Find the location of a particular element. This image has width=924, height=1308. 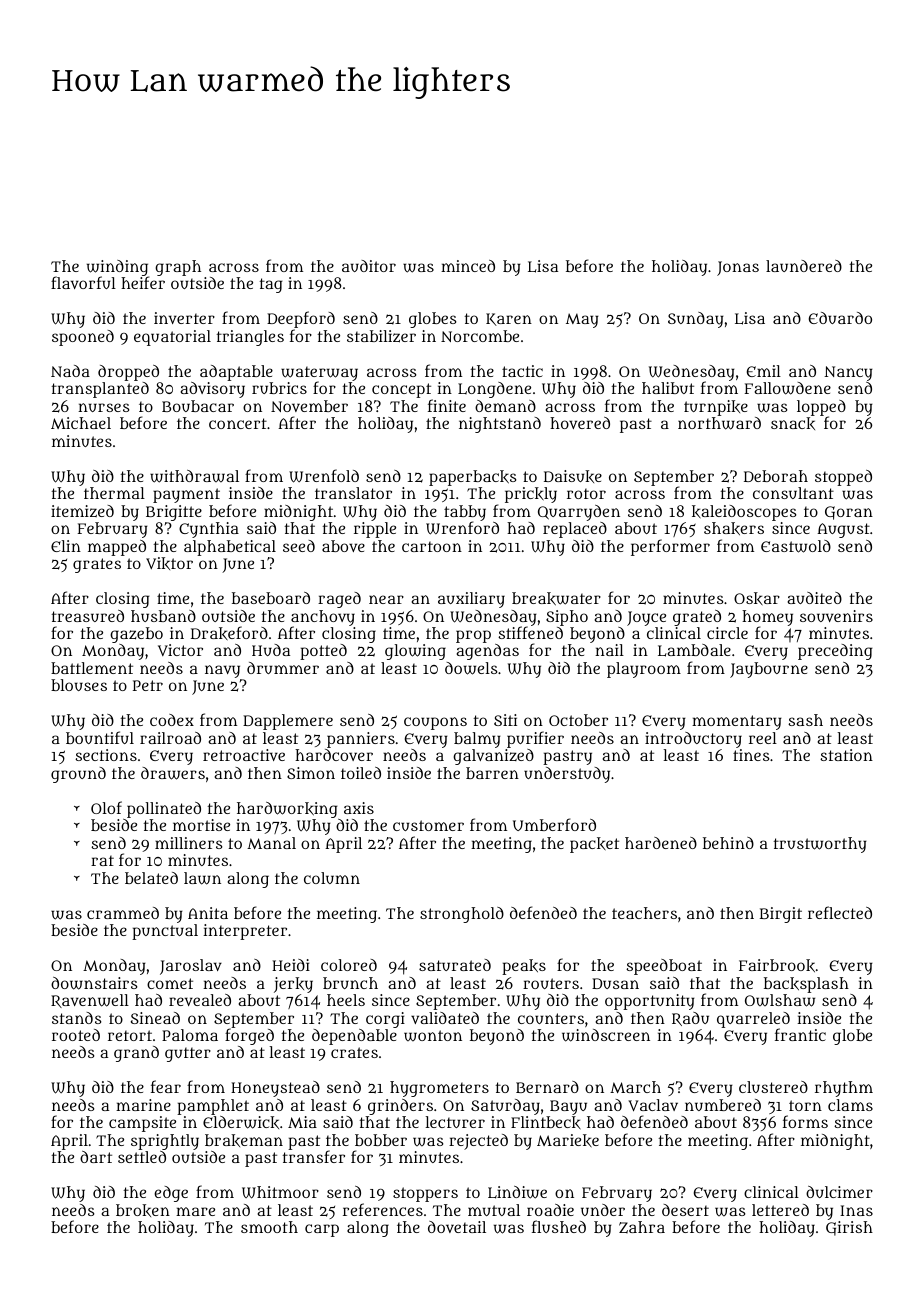

Sunday is located at coordinates (696, 320).
